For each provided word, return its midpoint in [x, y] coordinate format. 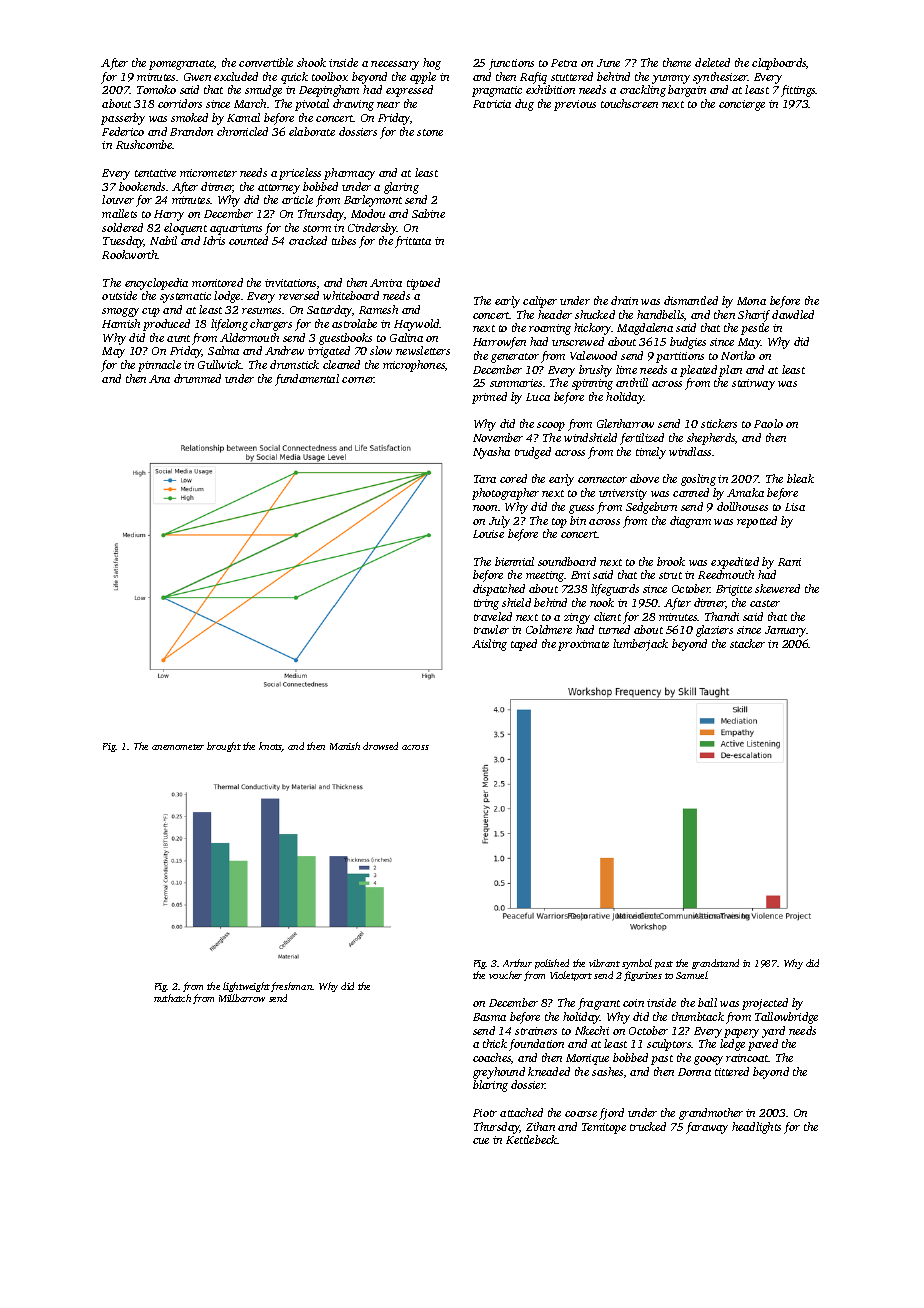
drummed [197, 378]
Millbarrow [242, 998]
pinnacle [159, 366]
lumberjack [640, 645]
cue [481, 1141]
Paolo [768, 423]
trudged [533, 453]
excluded [236, 76]
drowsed [380, 746]
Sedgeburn [651, 508]
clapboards [779, 64]
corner [358, 380]
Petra [564, 63]
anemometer [178, 747]
